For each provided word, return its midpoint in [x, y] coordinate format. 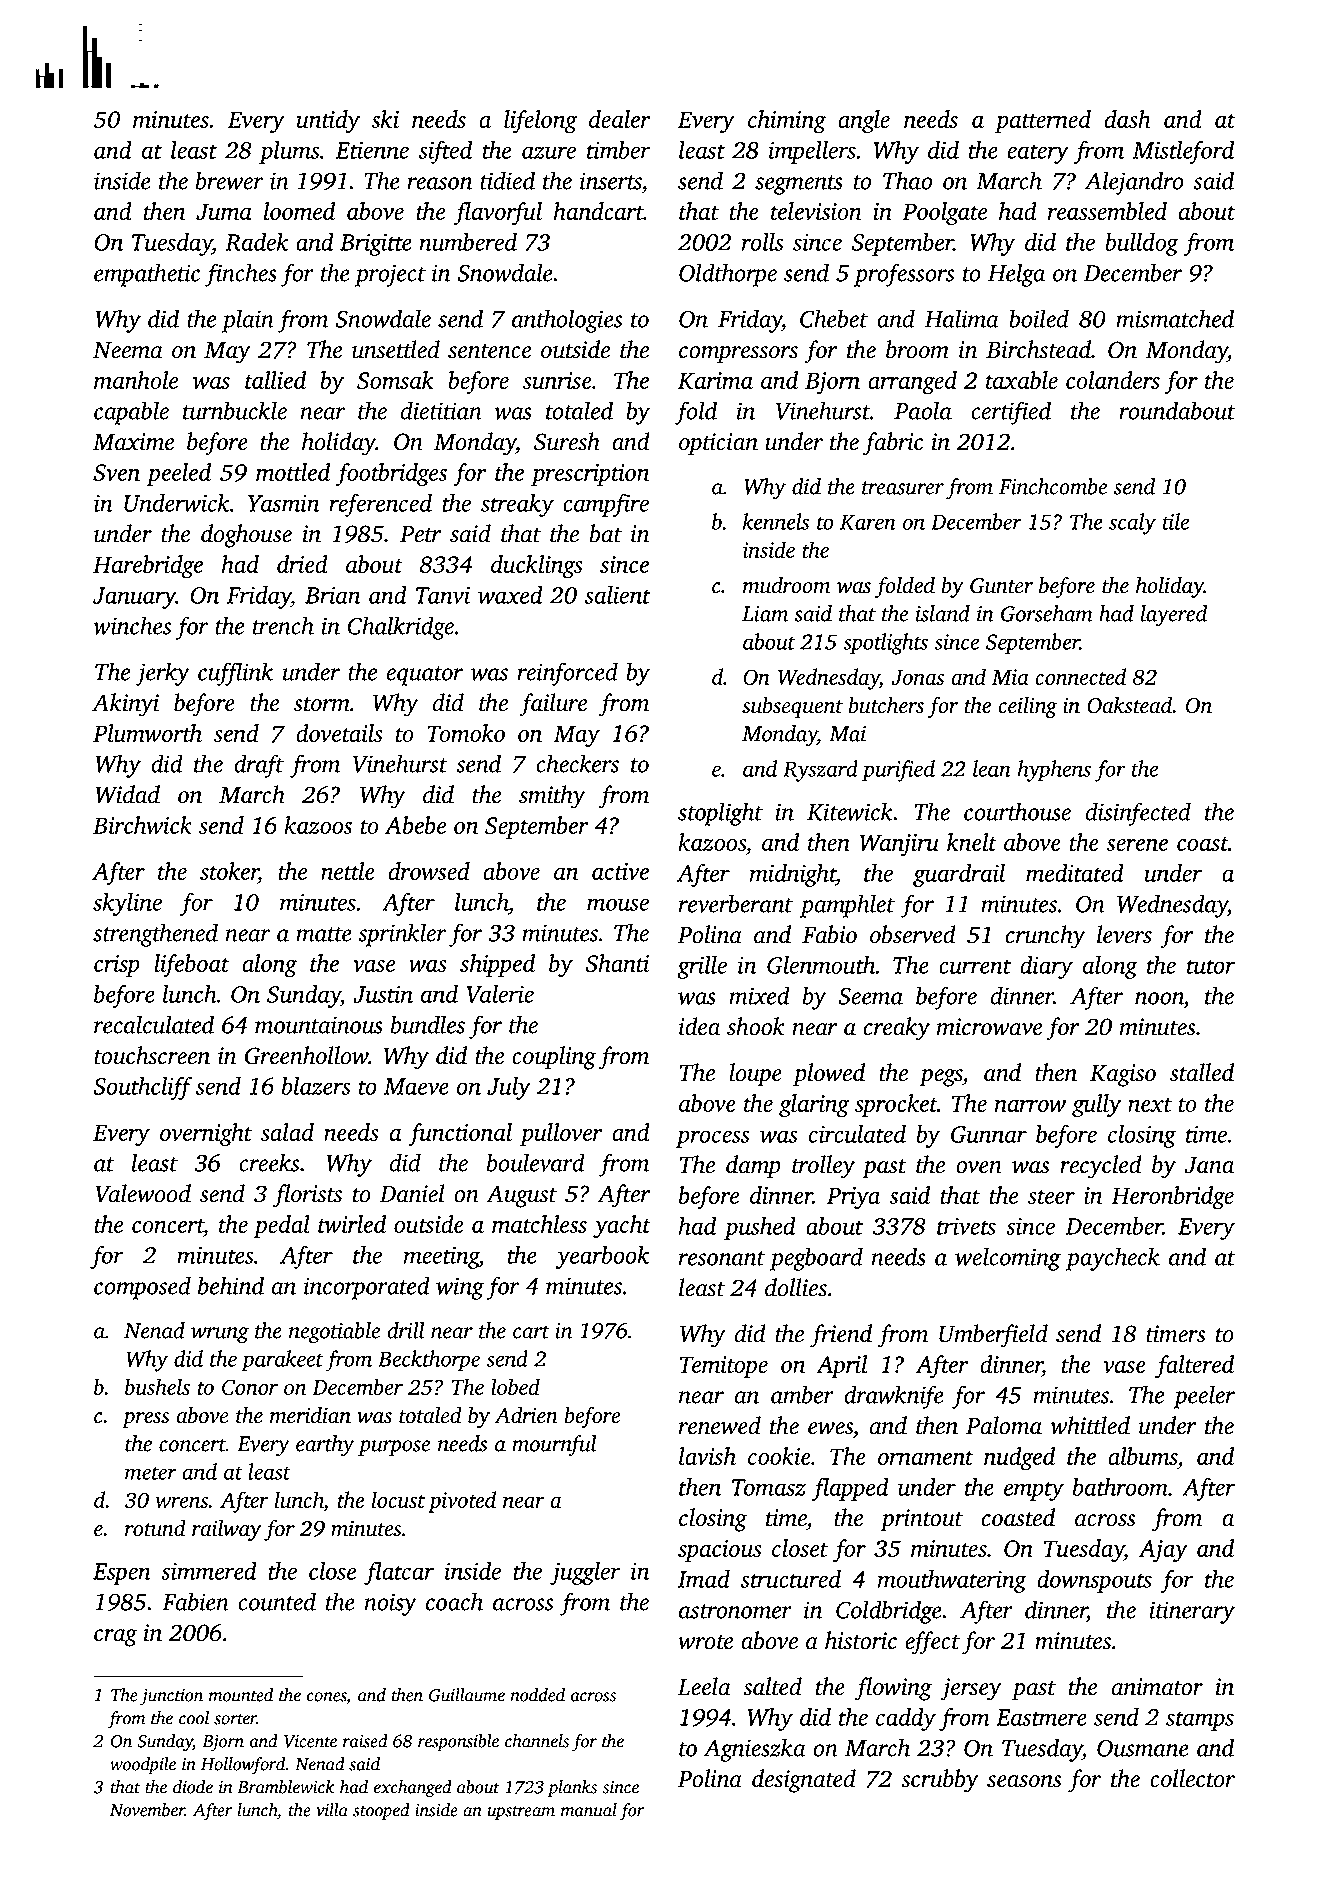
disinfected [1138, 814]
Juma [224, 211]
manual [589, 1810]
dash [1128, 119]
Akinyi [125, 705]
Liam [765, 614]
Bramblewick [286, 1787]
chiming [787, 122]
